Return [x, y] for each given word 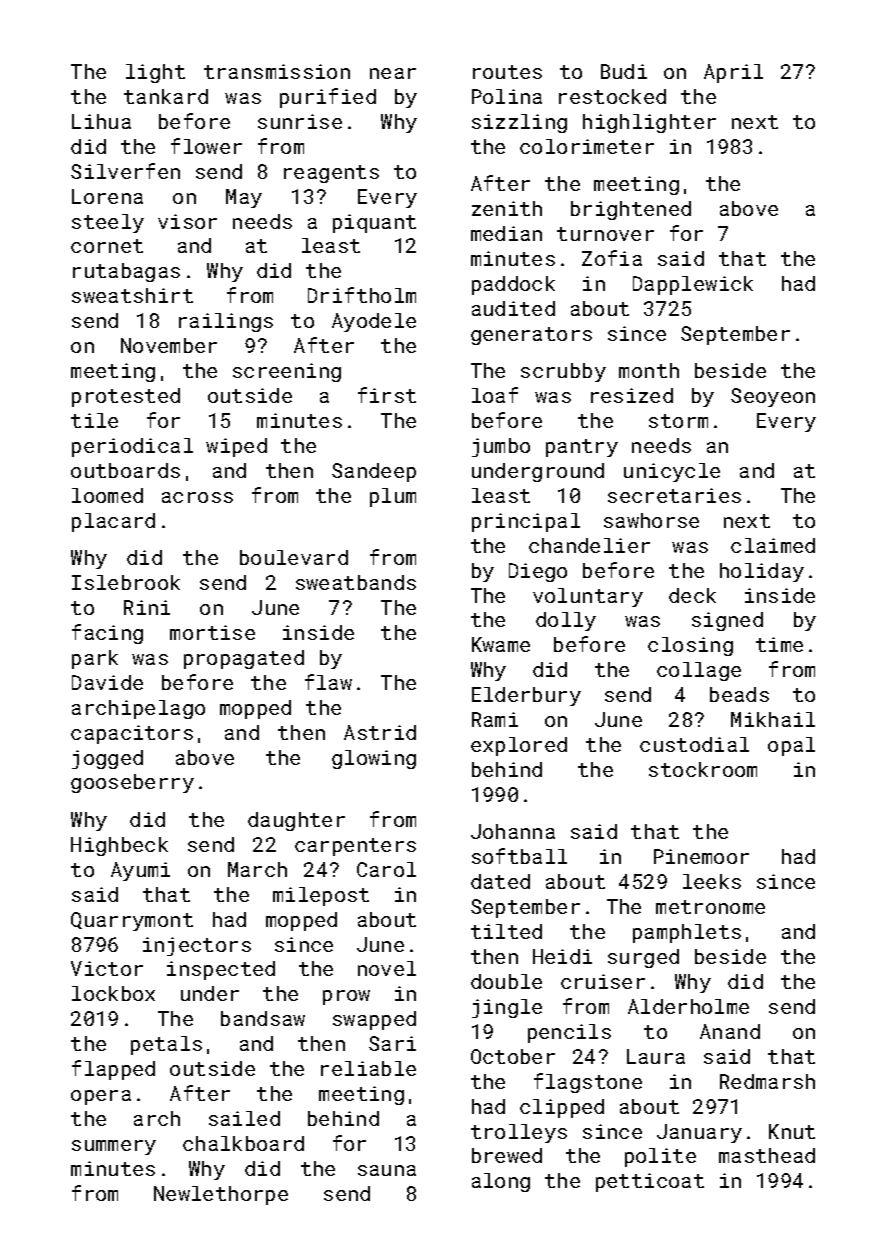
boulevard [294, 557]
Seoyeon [773, 397]
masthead [767, 1155]
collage [699, 671]
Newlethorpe [221, 1195]
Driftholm [362, 295]
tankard [166, 96]
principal [526, 522]
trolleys [519, 1133]
